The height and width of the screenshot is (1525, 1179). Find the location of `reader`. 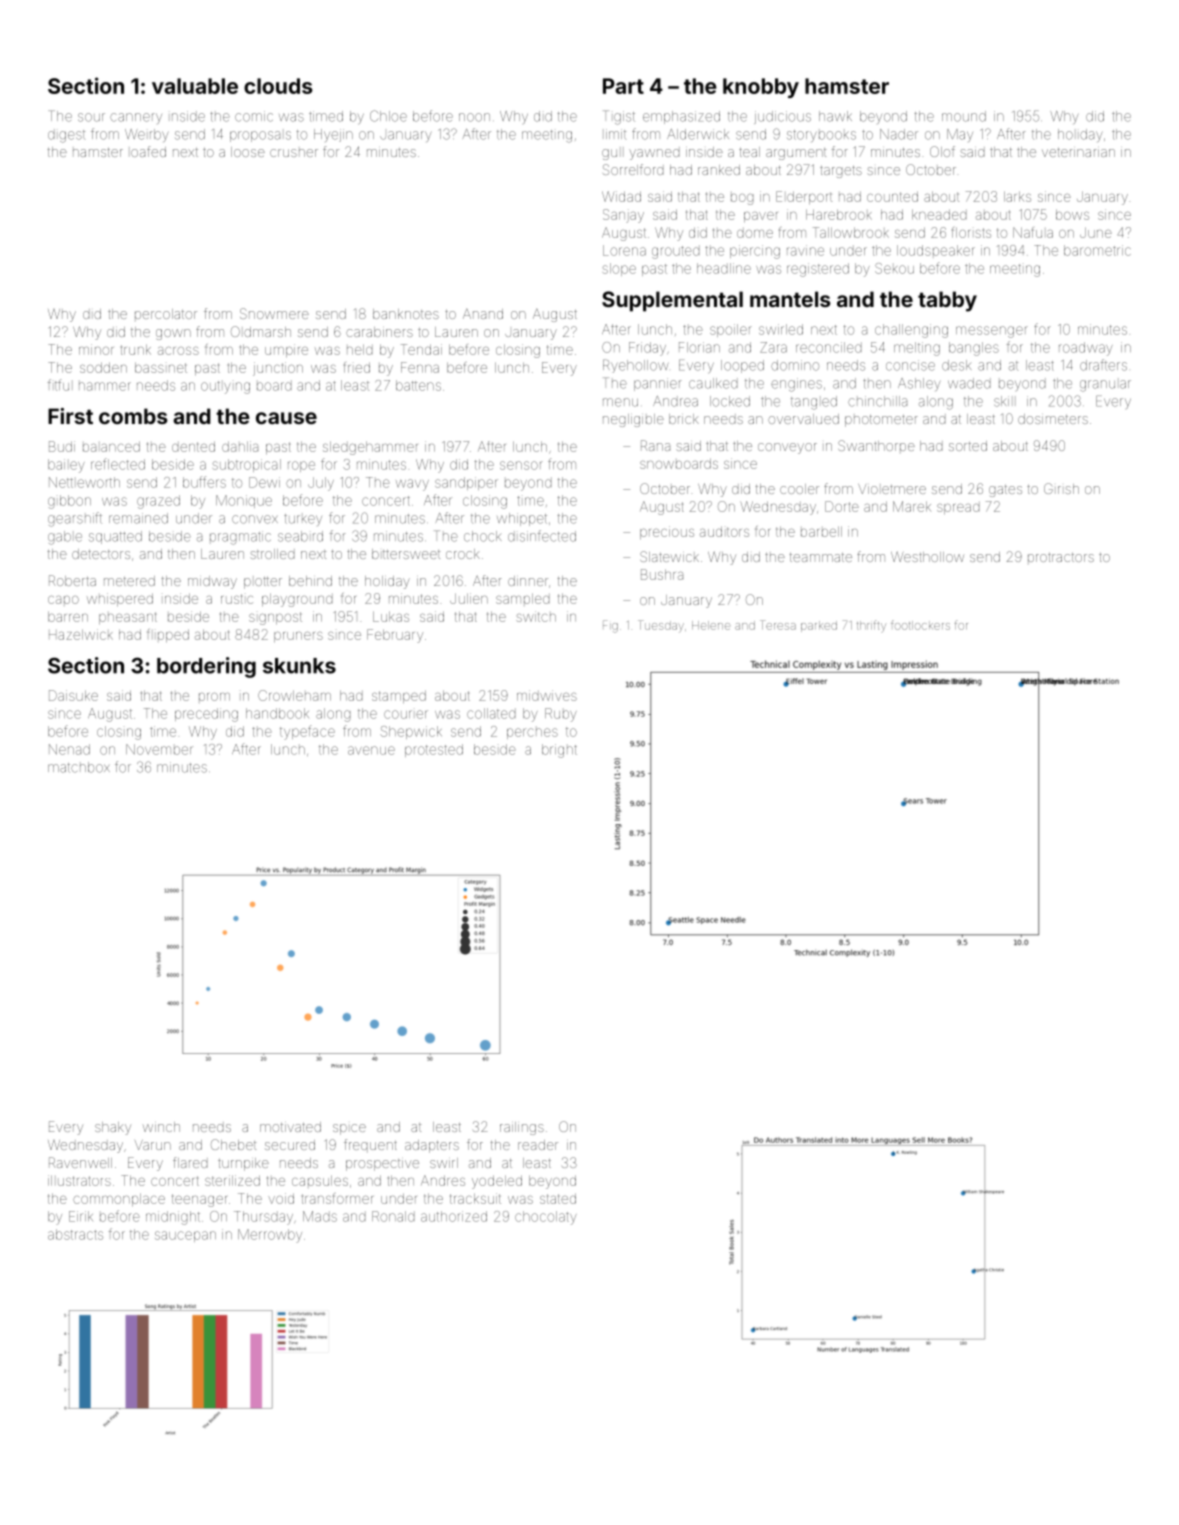

reader is located at coordinates (538, 1145).
